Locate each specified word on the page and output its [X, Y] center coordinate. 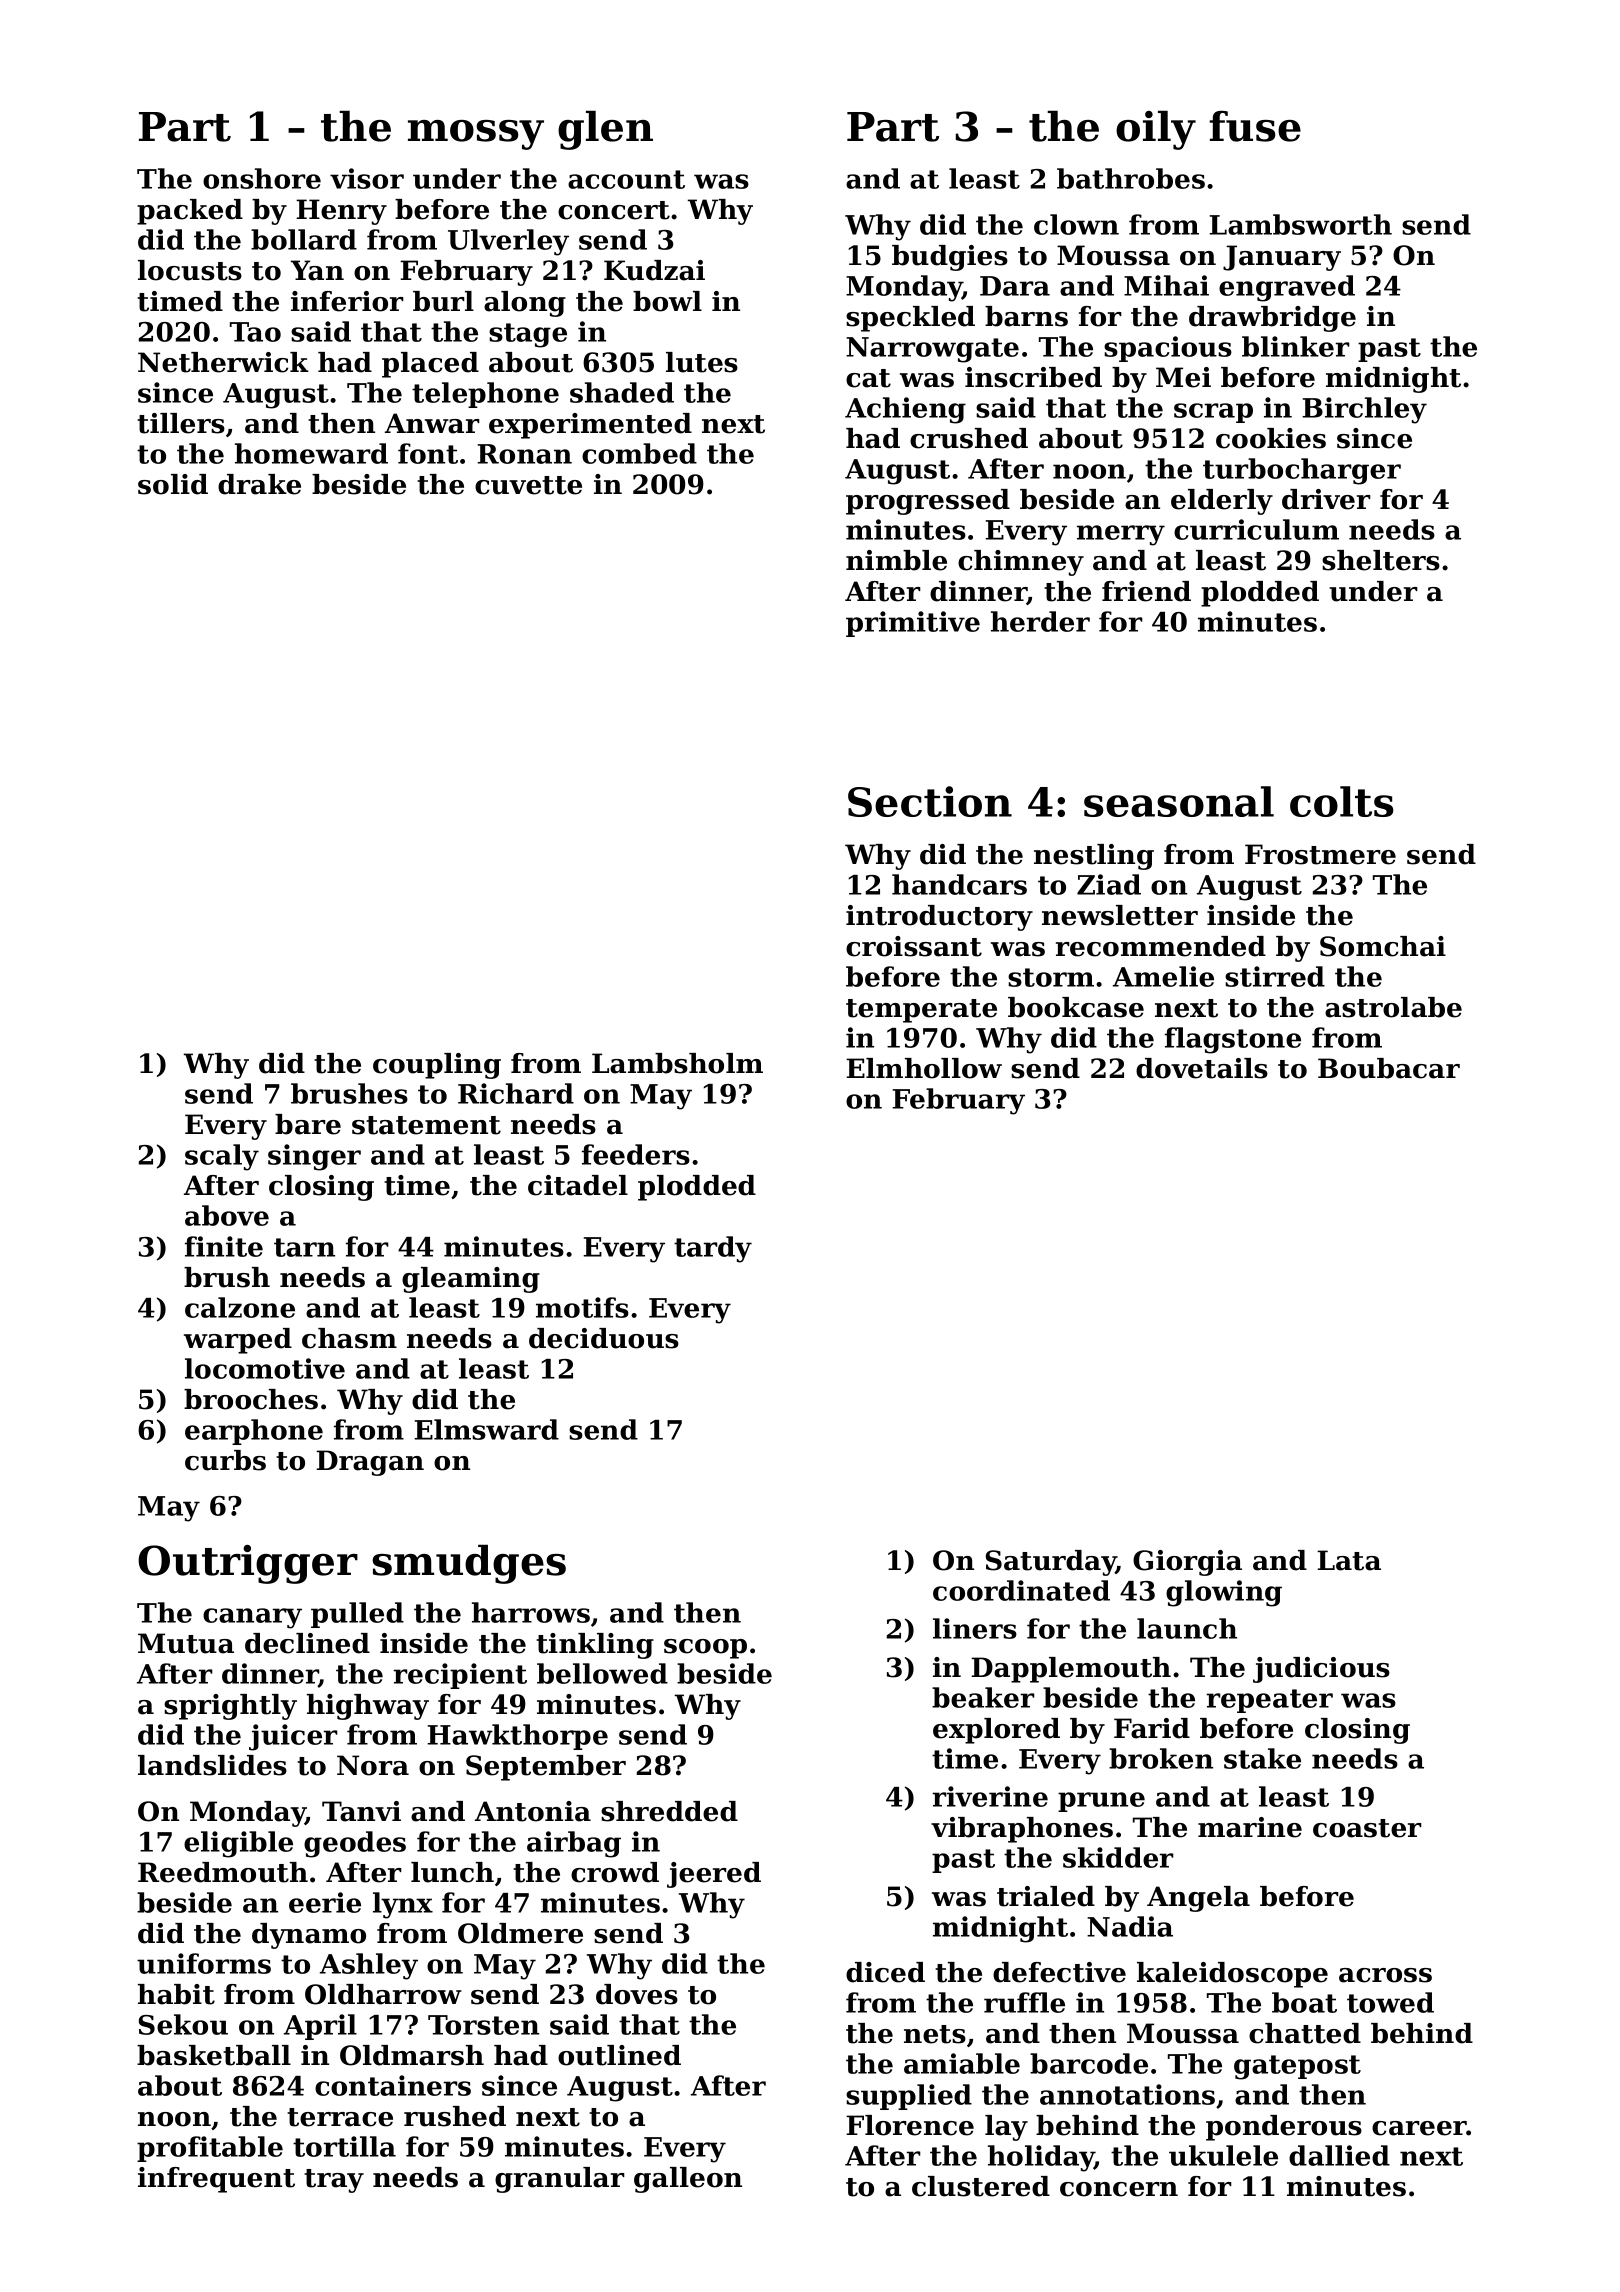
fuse [1255, 126]
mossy [476, 135]
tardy [713, 1249]
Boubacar [1389, 1068]
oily [1156, 130]
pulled [357, 1615]
